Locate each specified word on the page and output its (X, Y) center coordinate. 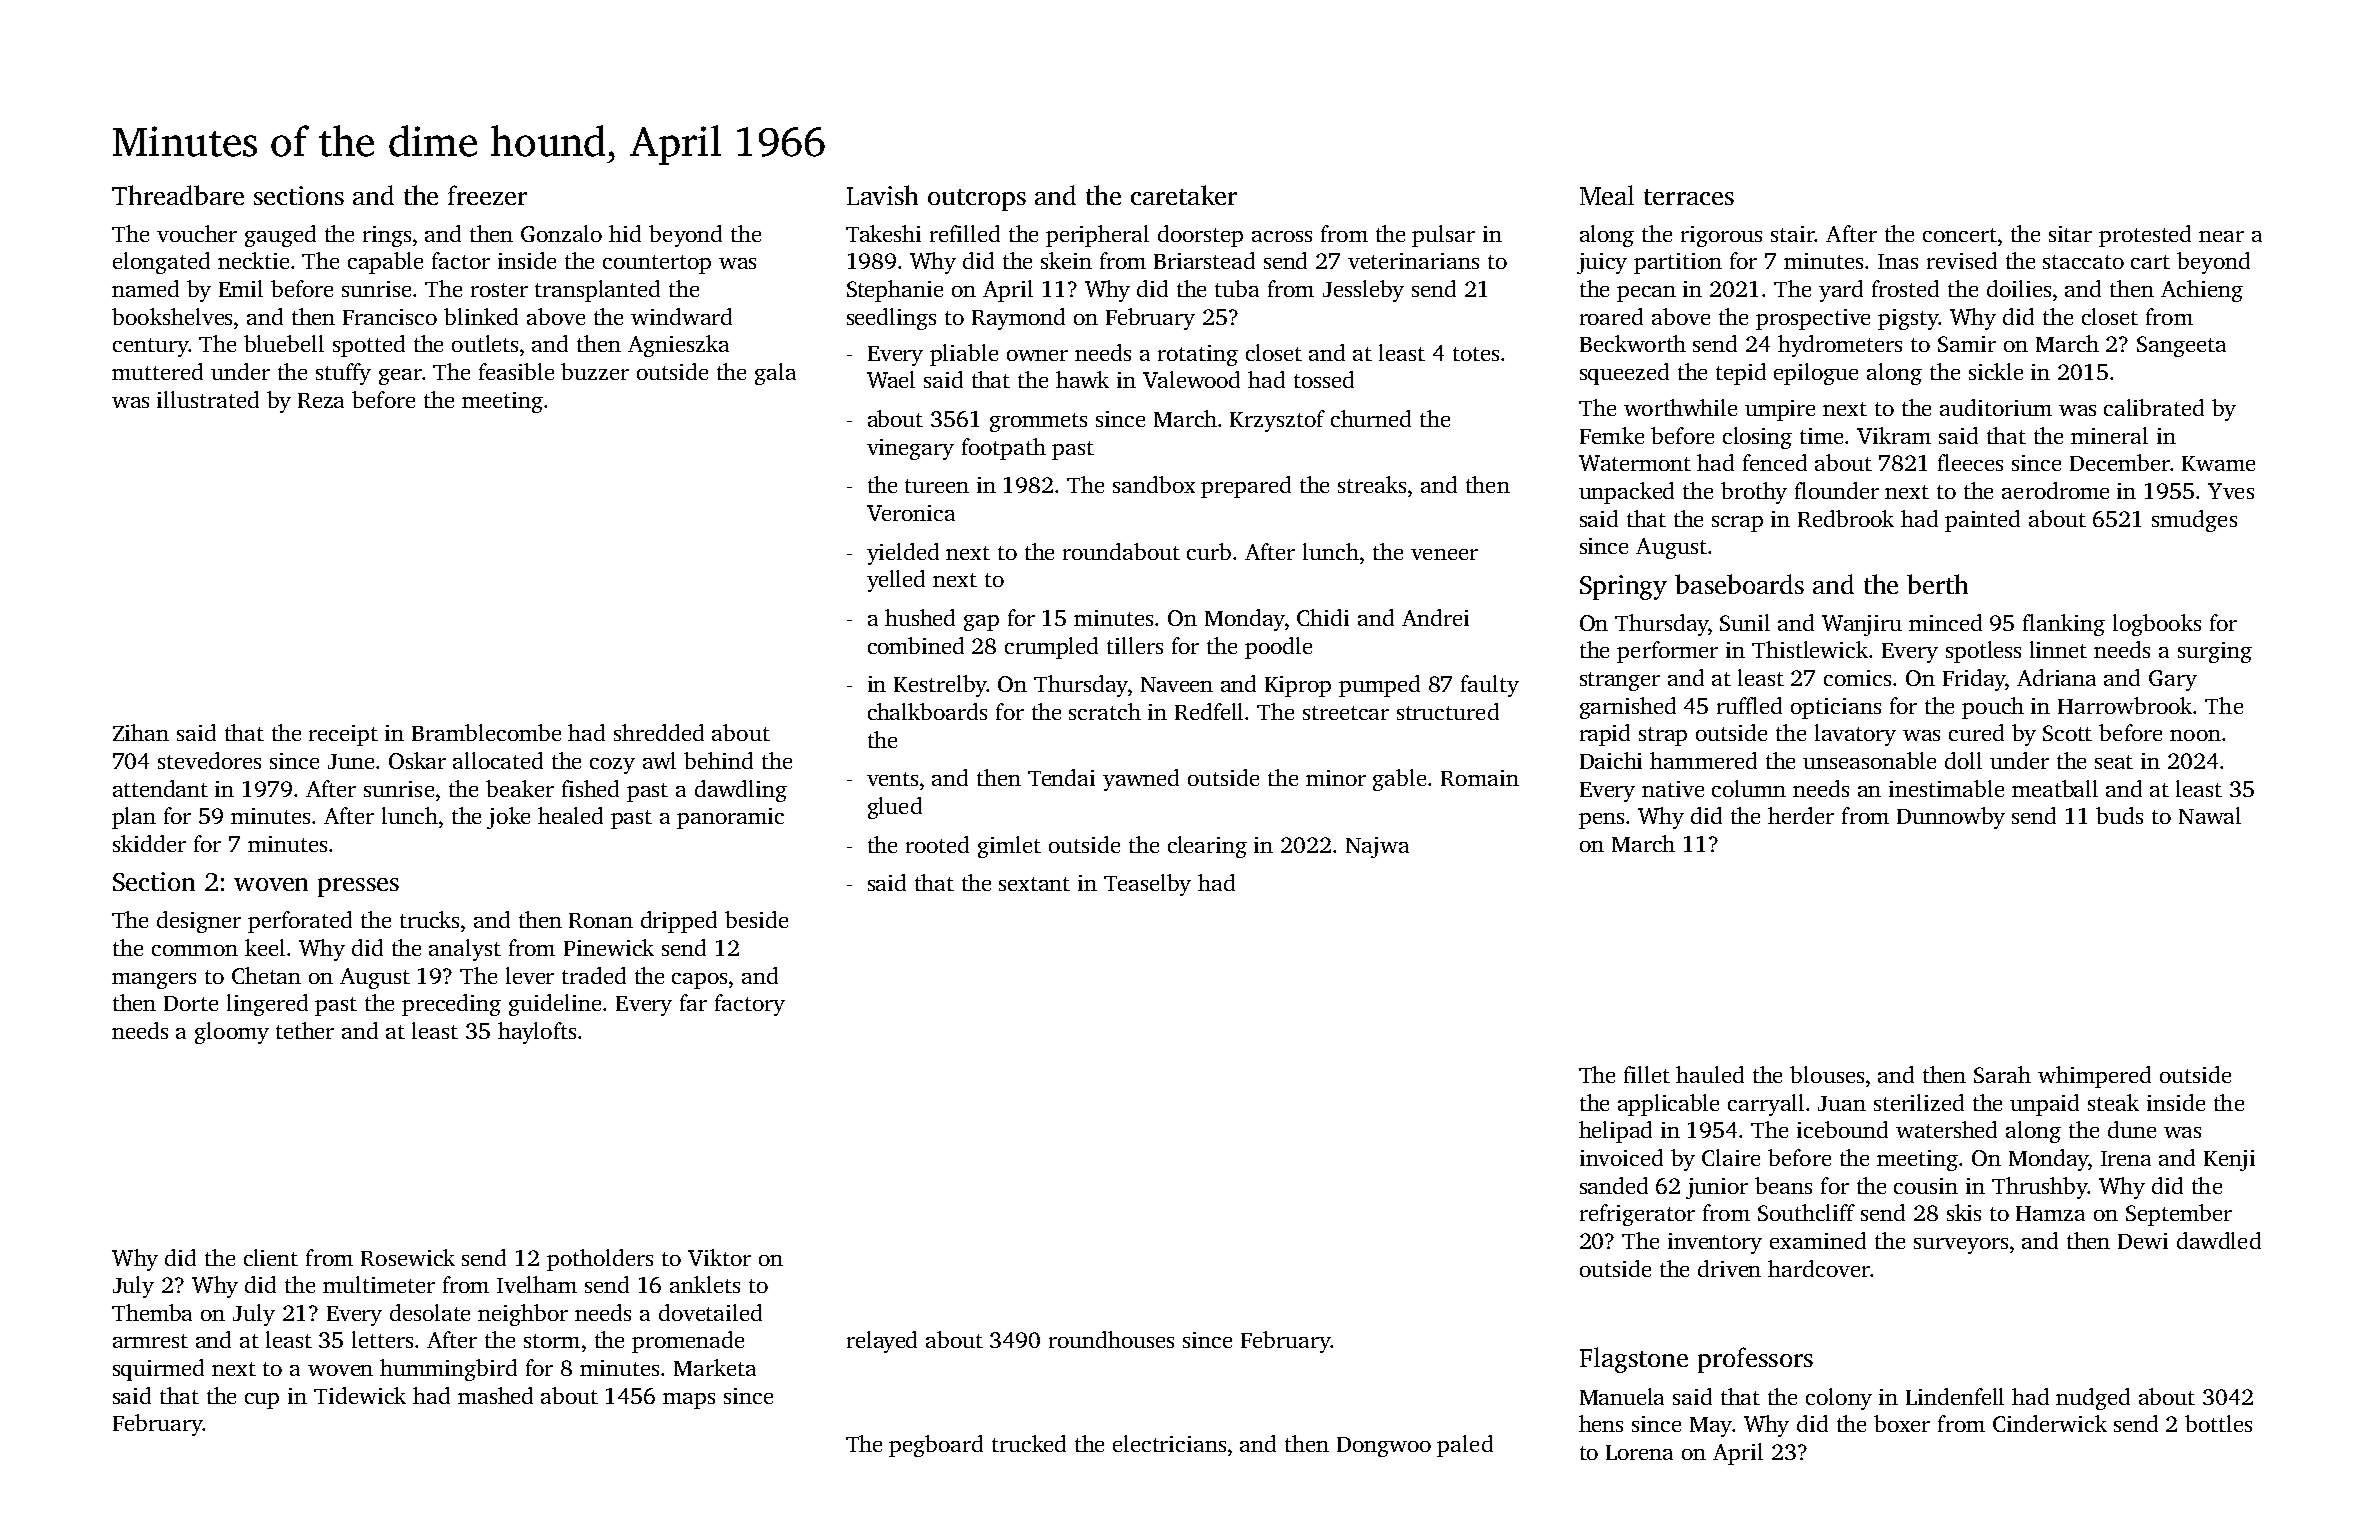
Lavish (882, 195)
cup (262, 1401)
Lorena (1639, 1452)
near (2221, 236)
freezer (487, 195)
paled (1465, 1446)
